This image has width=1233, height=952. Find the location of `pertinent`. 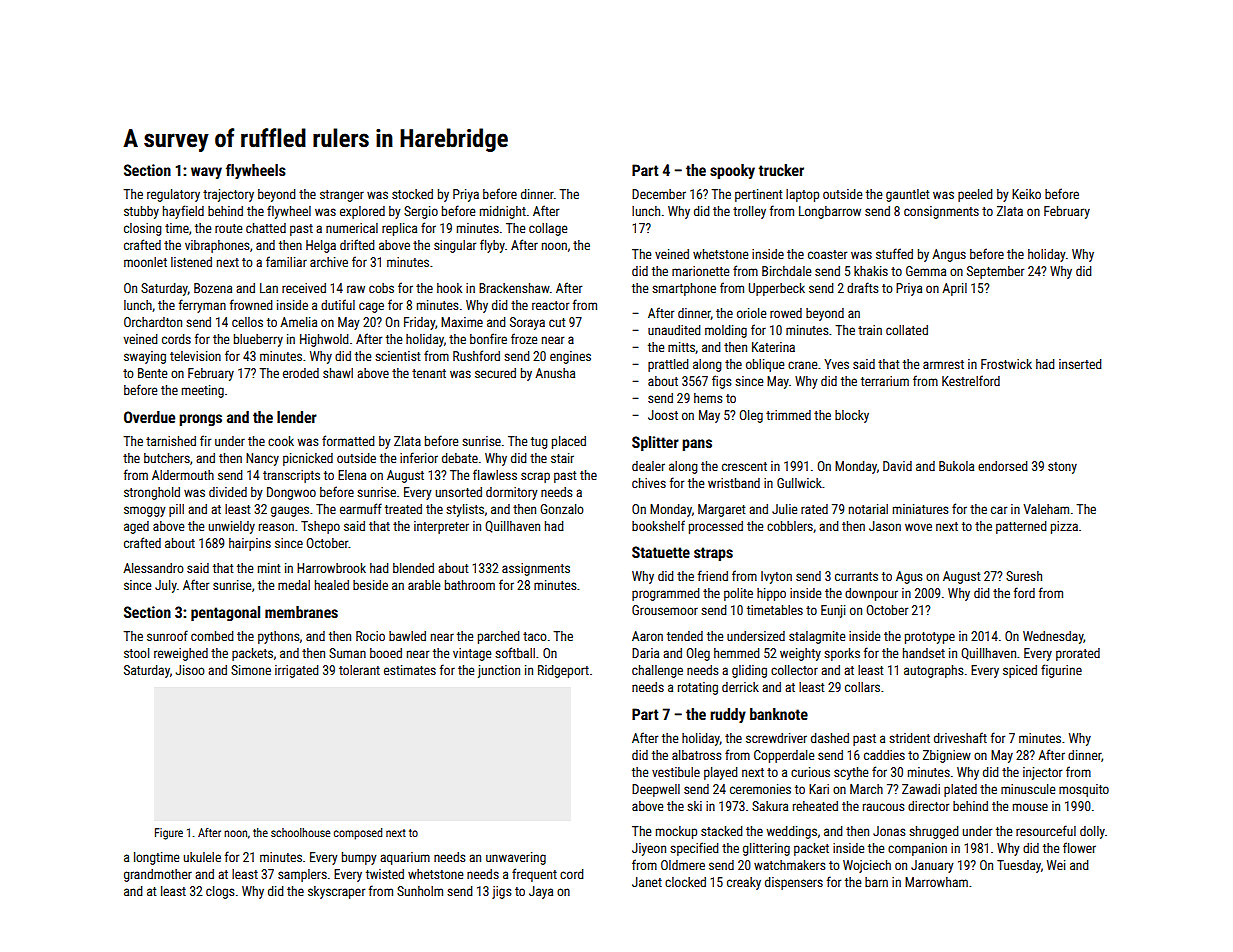

pertinent is located at coordinates (758, 195).
